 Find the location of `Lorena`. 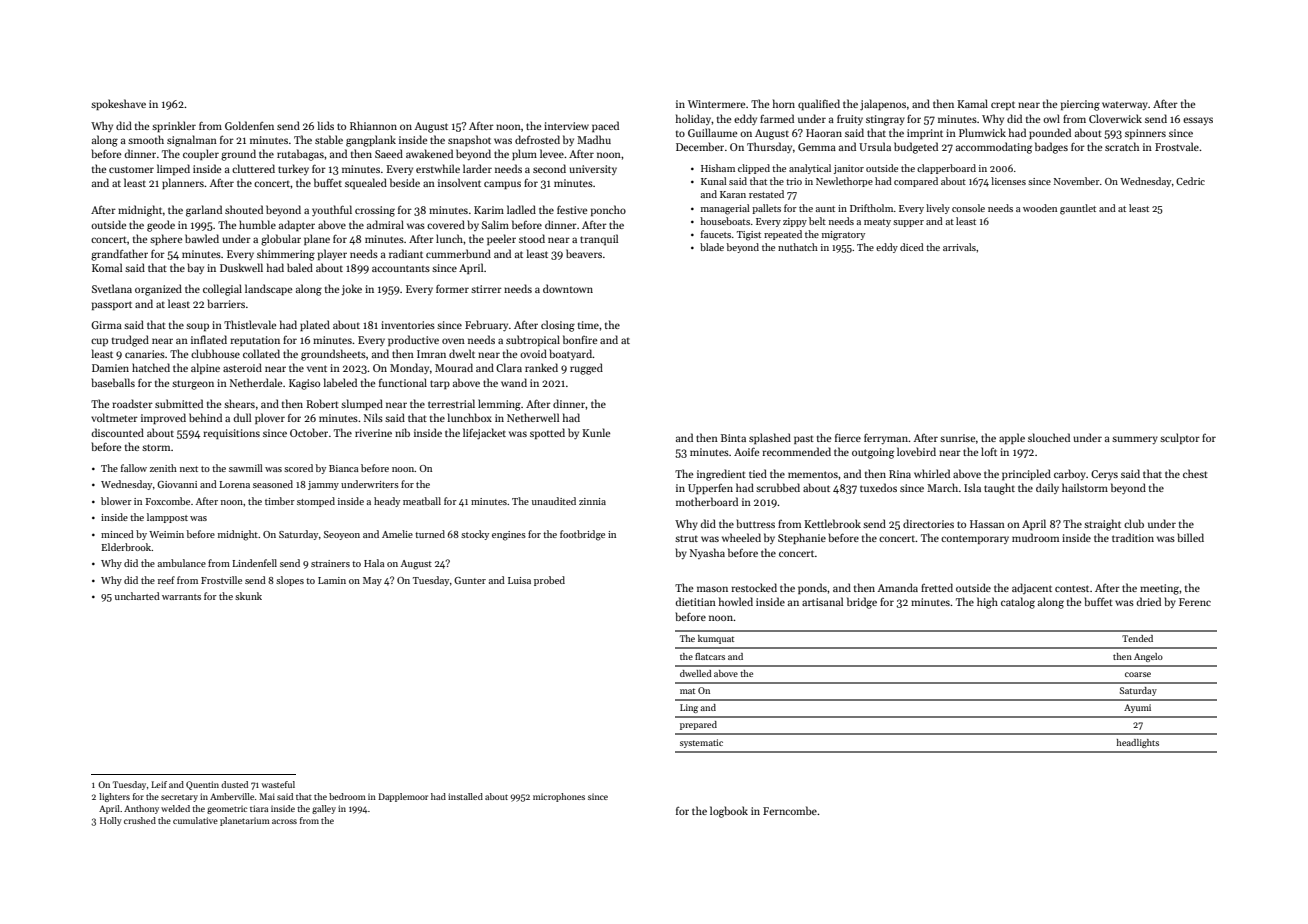

Lorena is located at coordinates (234, 484).
